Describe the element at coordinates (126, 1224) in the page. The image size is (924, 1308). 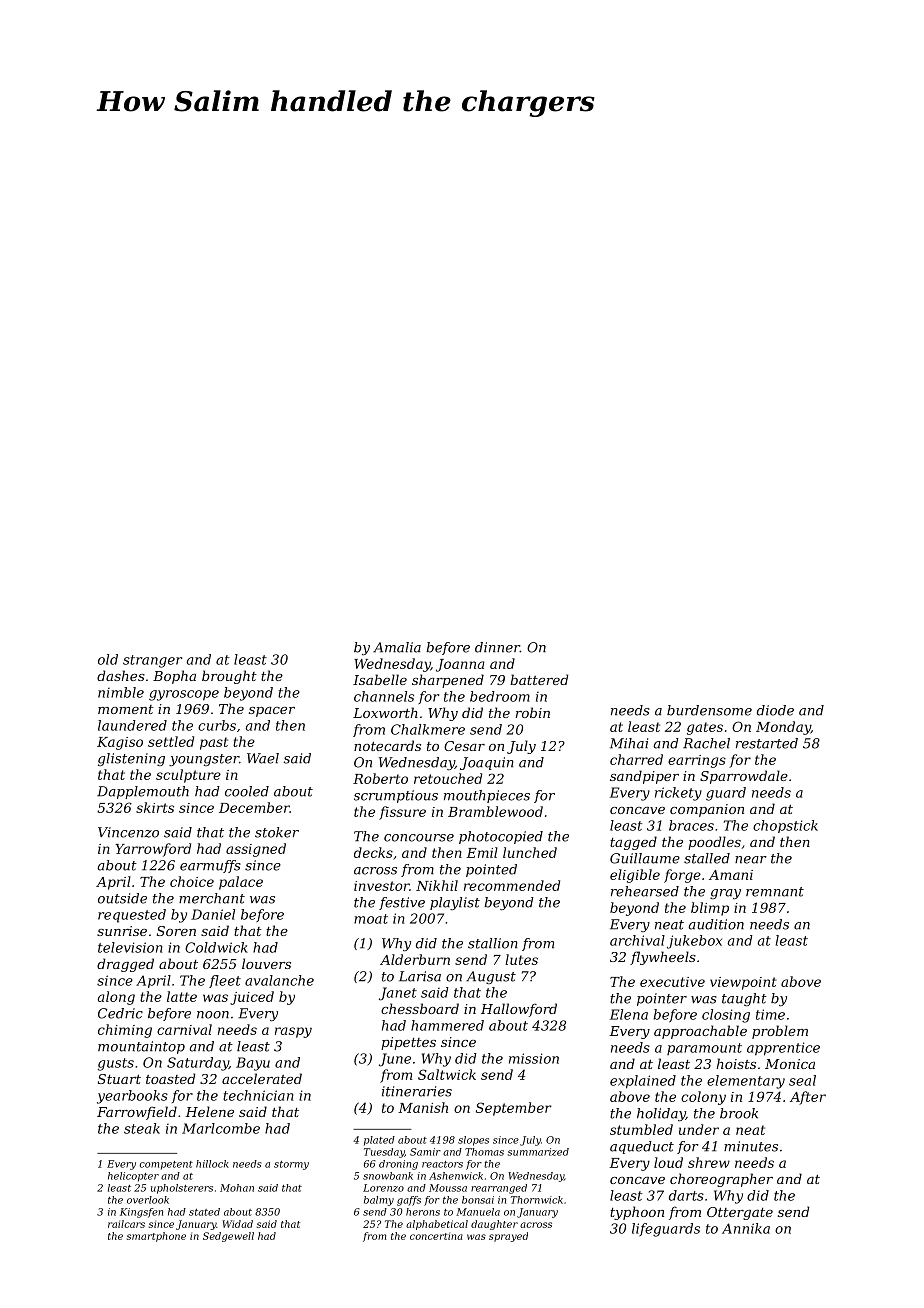
I see `railcars` at that location.
